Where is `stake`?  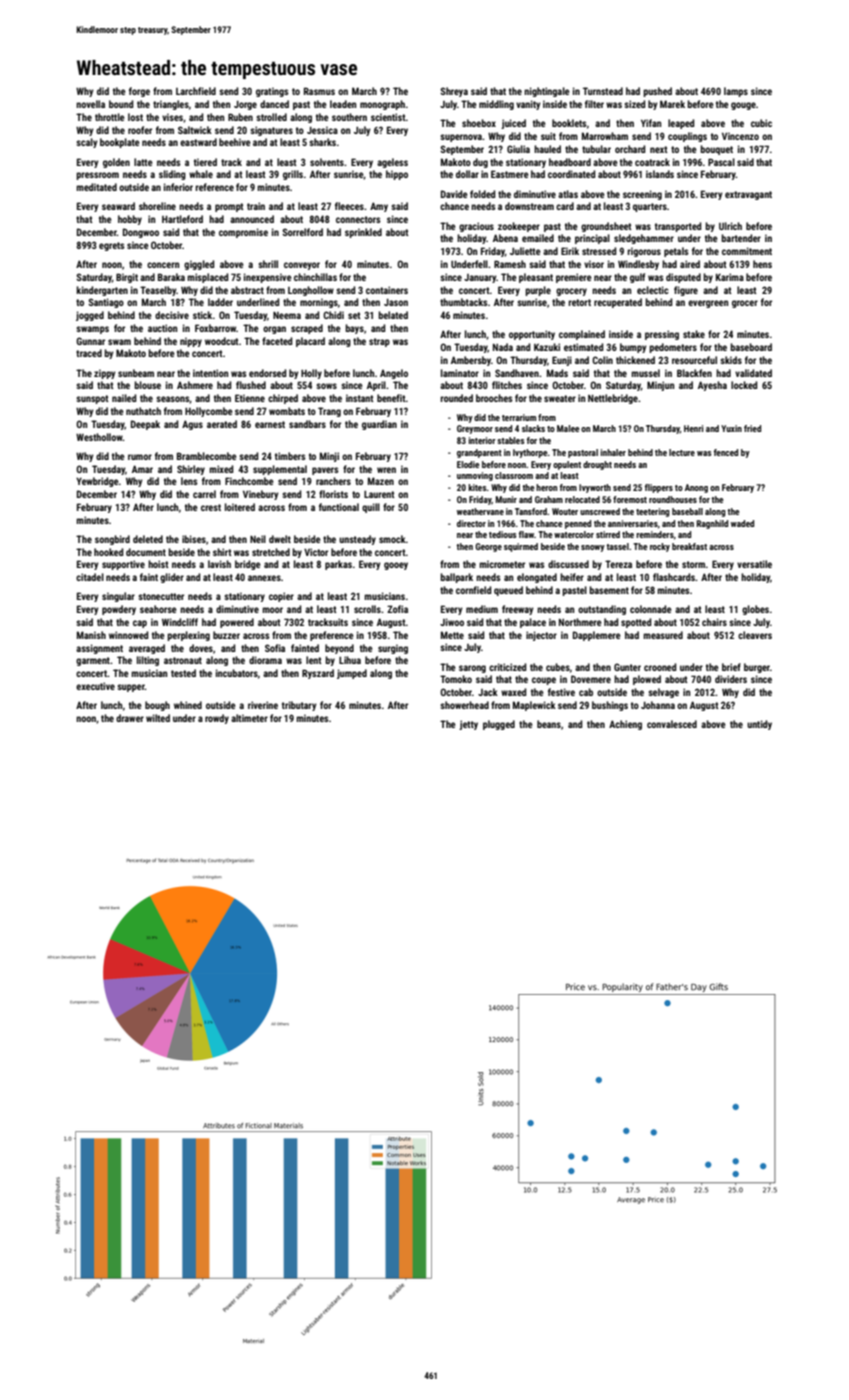
stake is located at coordinates (694, 334).
